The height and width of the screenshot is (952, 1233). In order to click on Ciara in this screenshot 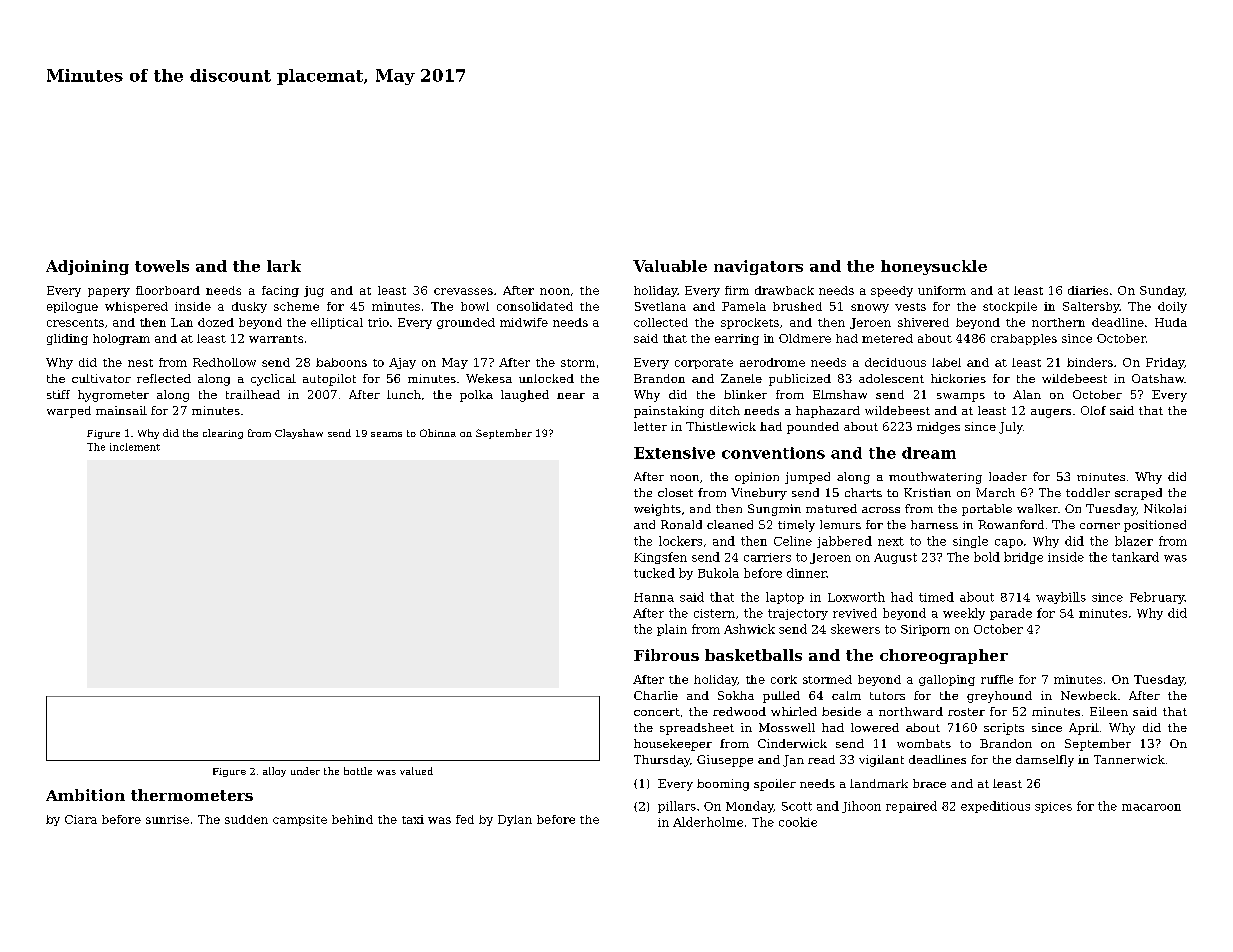, I will do `click(81, 819)`.
